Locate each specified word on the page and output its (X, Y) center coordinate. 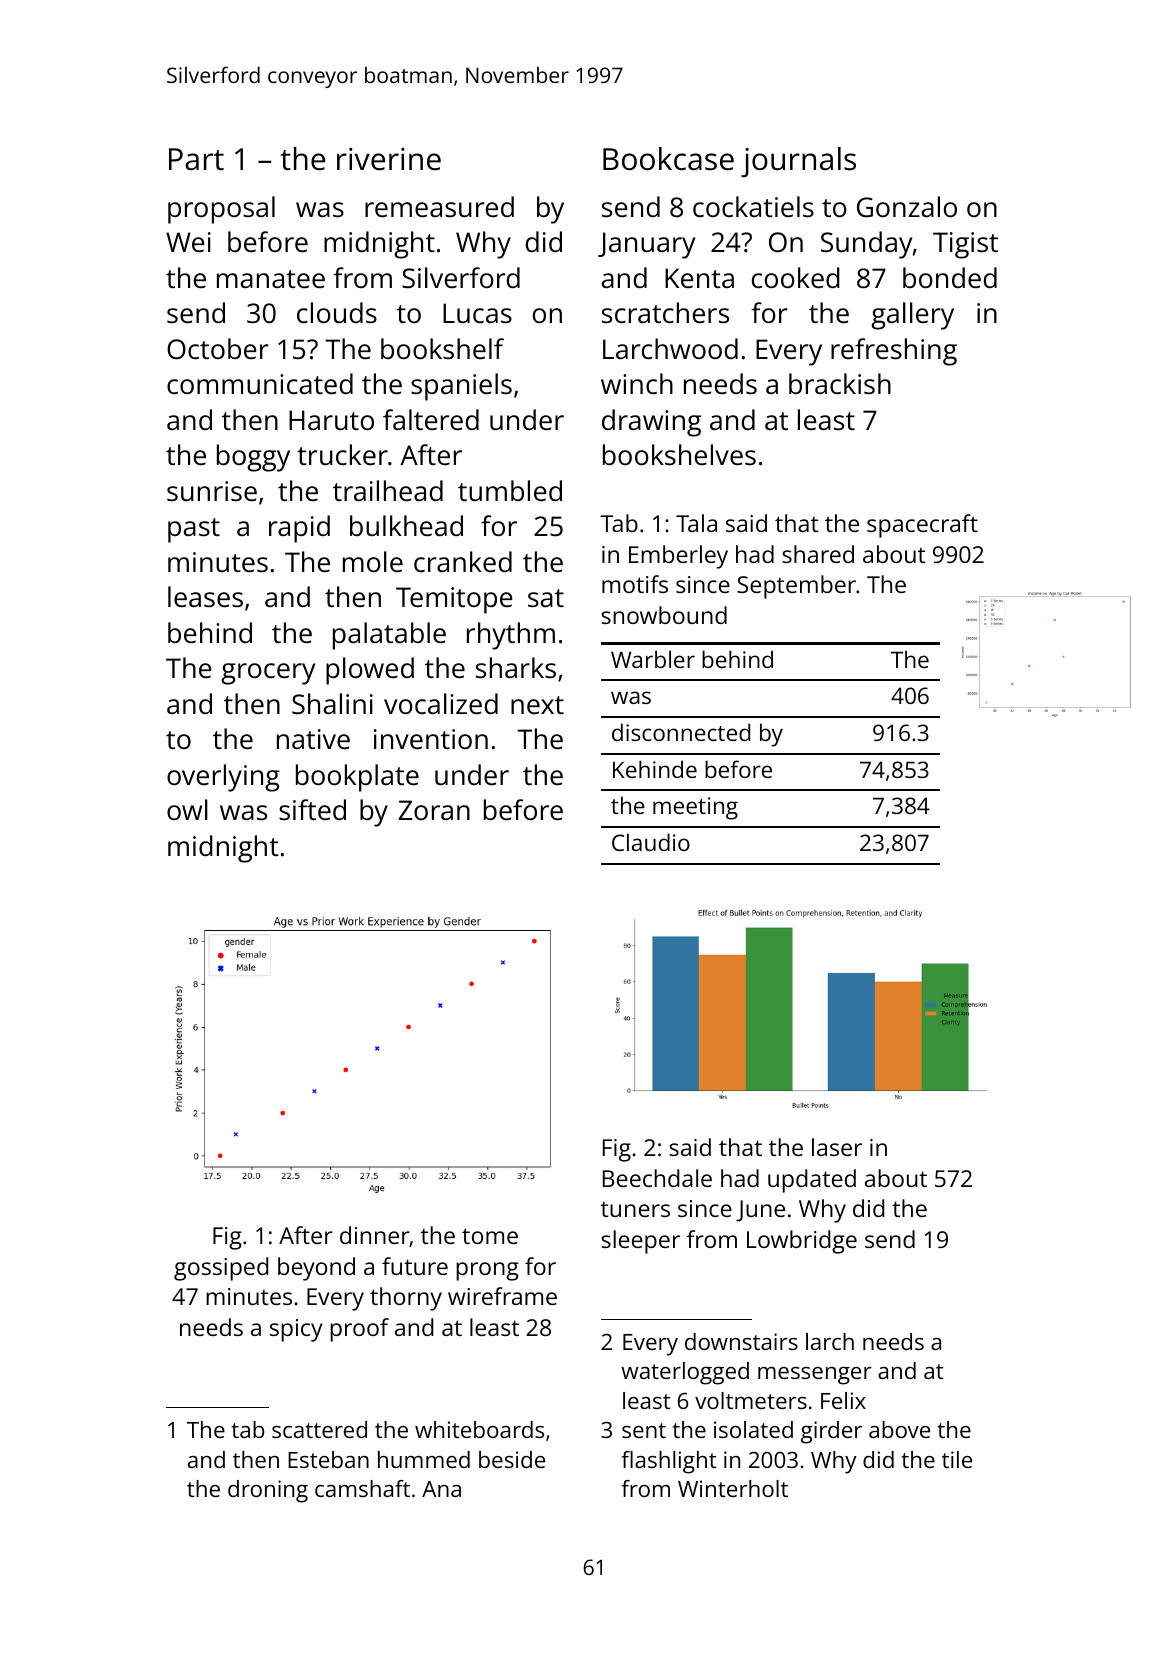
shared (818, 554)
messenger (815, 1375)
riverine (389, 159)
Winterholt (733, 1488)
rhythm (511, 636)
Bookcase (668, 159)
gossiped (221, 1269)
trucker (342, 455)
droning (268, 1491)
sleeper (640, 1242)
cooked (796, 278)
